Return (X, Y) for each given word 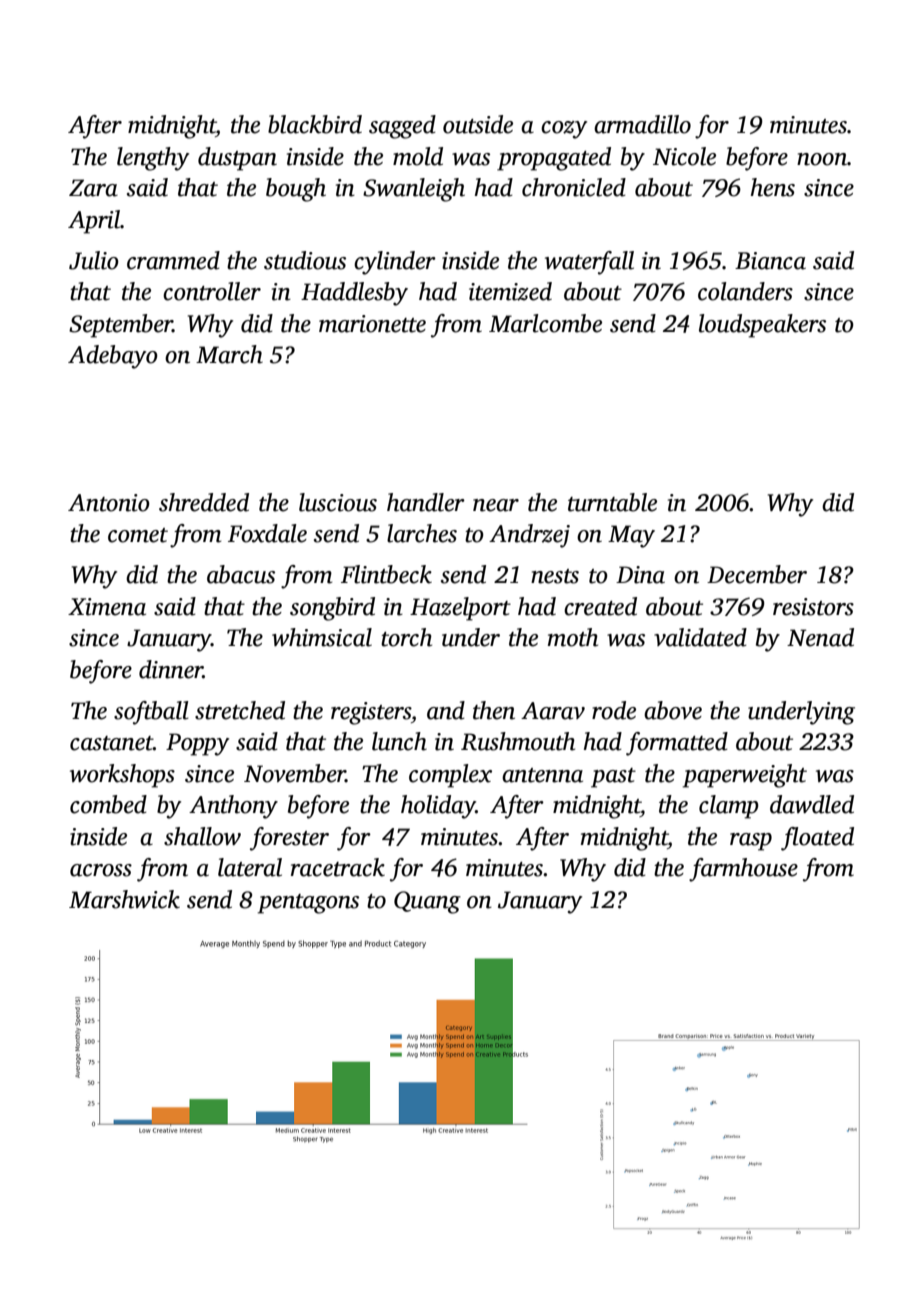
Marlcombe (545, 323)
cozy (564, 130)
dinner (171, 669)
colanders (745, 291)
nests (555, 576)
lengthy (153, 159)
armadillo (642, 124)
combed (108, 804)
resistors (813, 607)
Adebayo (113, 357)
